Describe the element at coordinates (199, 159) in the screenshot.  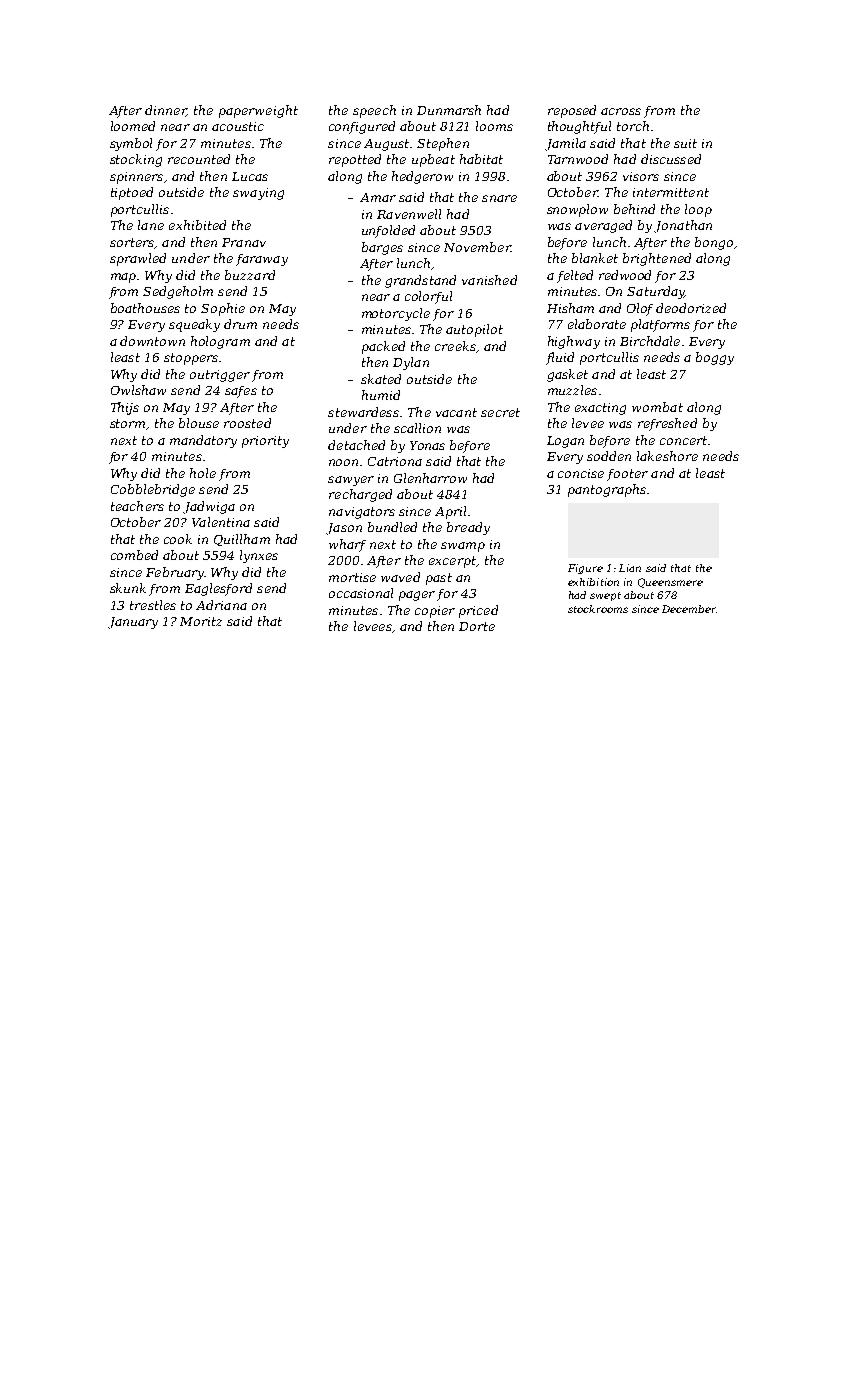
I see `recounted` at that location.
